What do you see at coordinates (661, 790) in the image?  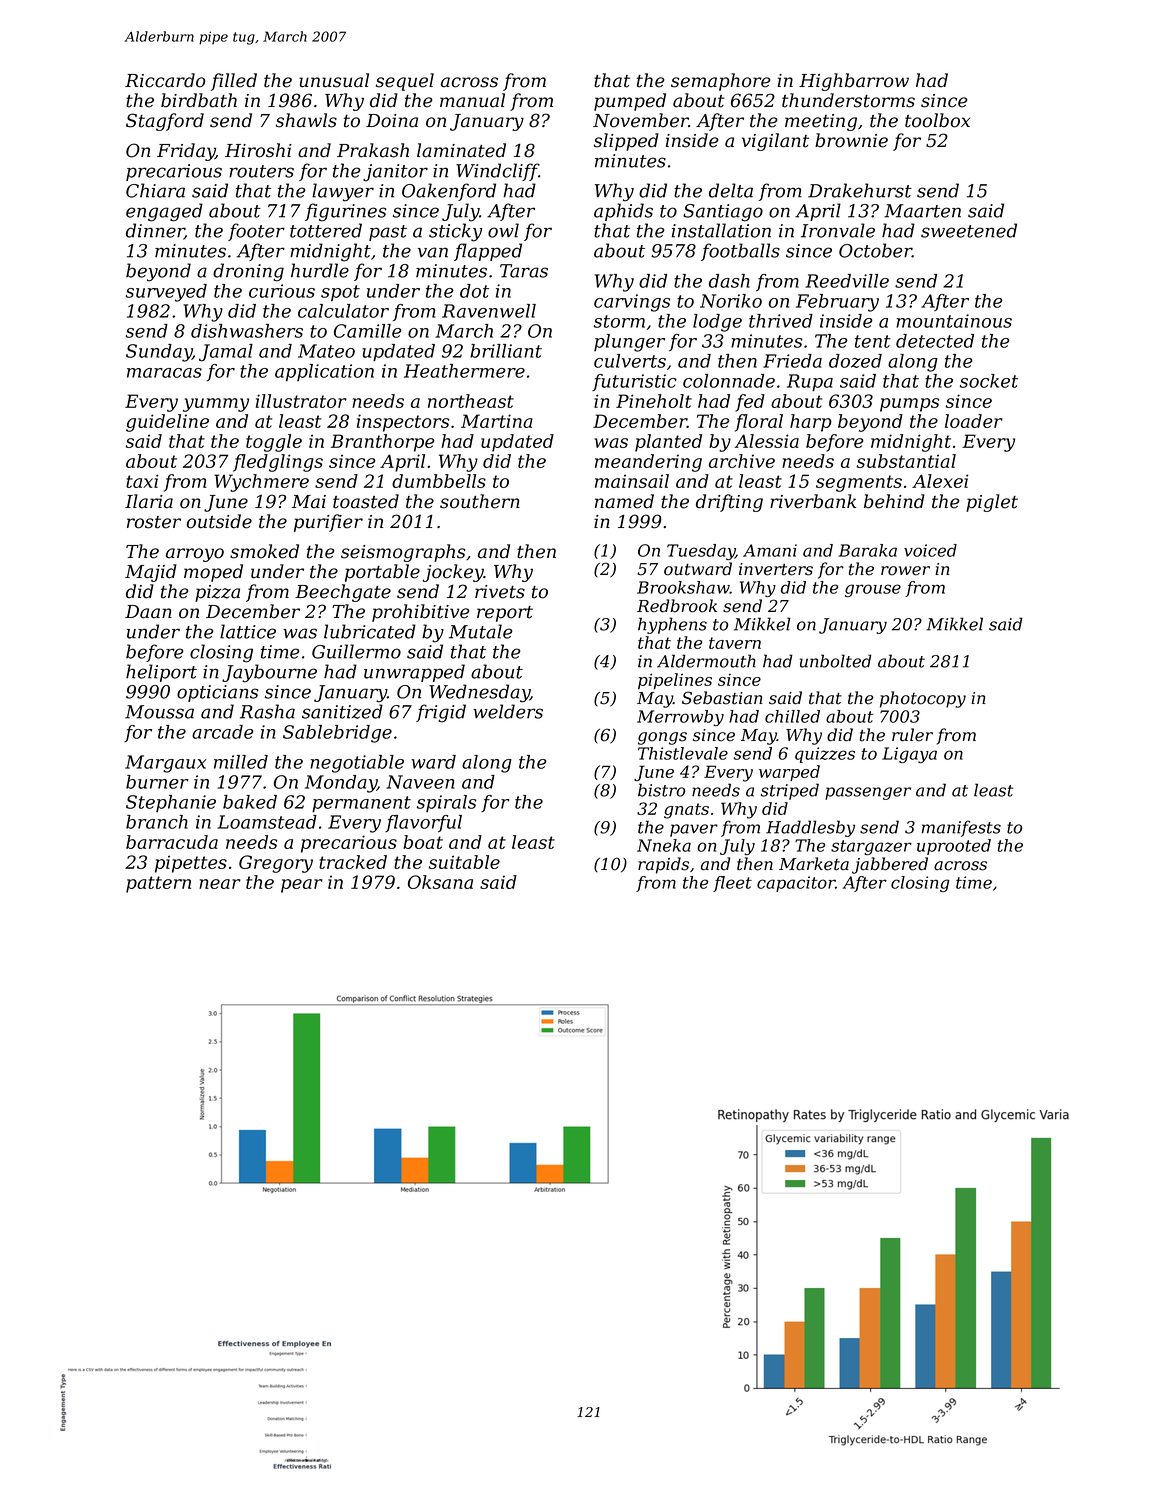 I see `bistro` at bounding box center [661, 790].
